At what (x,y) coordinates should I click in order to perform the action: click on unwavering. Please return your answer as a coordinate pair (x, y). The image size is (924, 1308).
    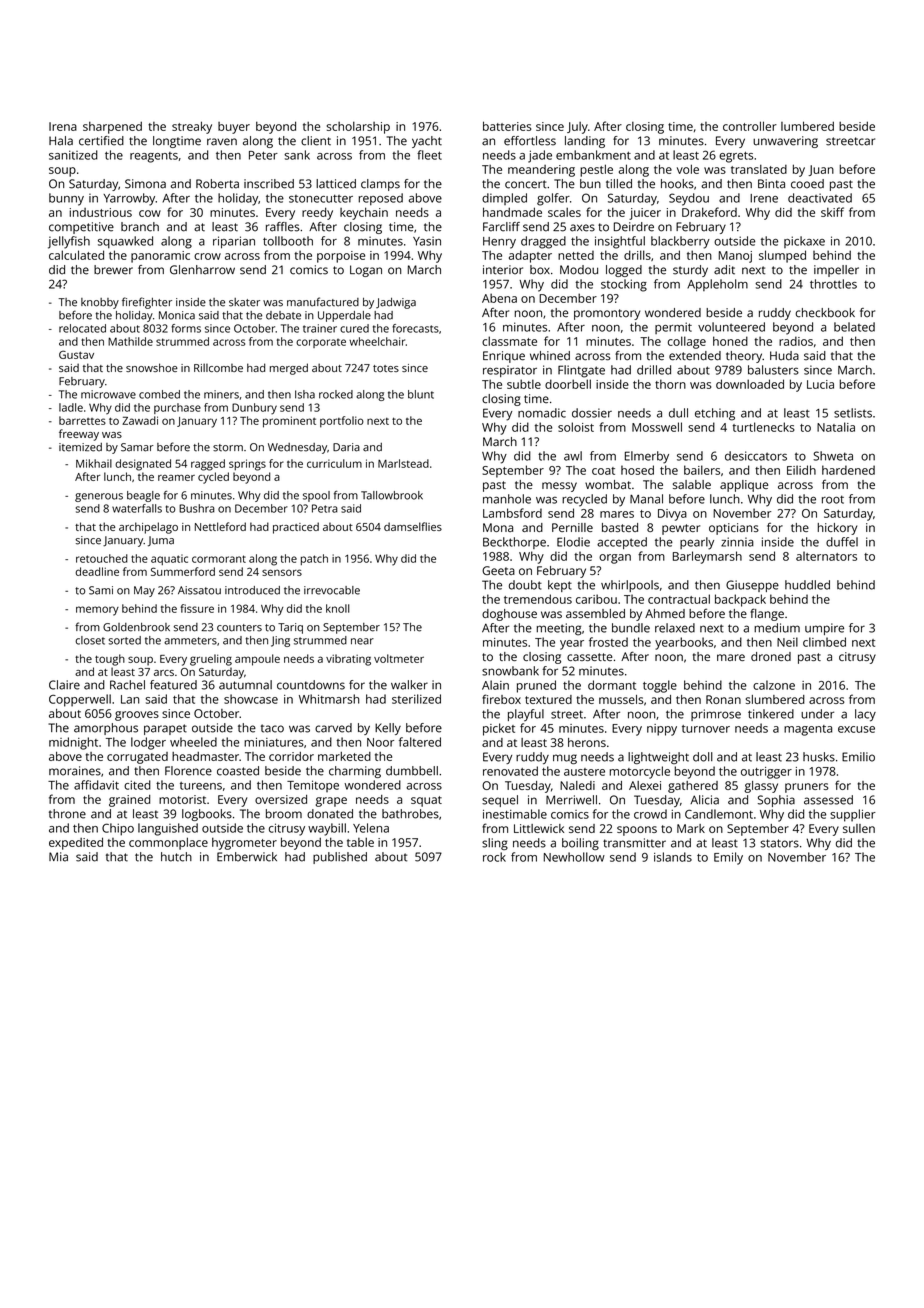
    Looking at the image, I should click on (785, 142).
